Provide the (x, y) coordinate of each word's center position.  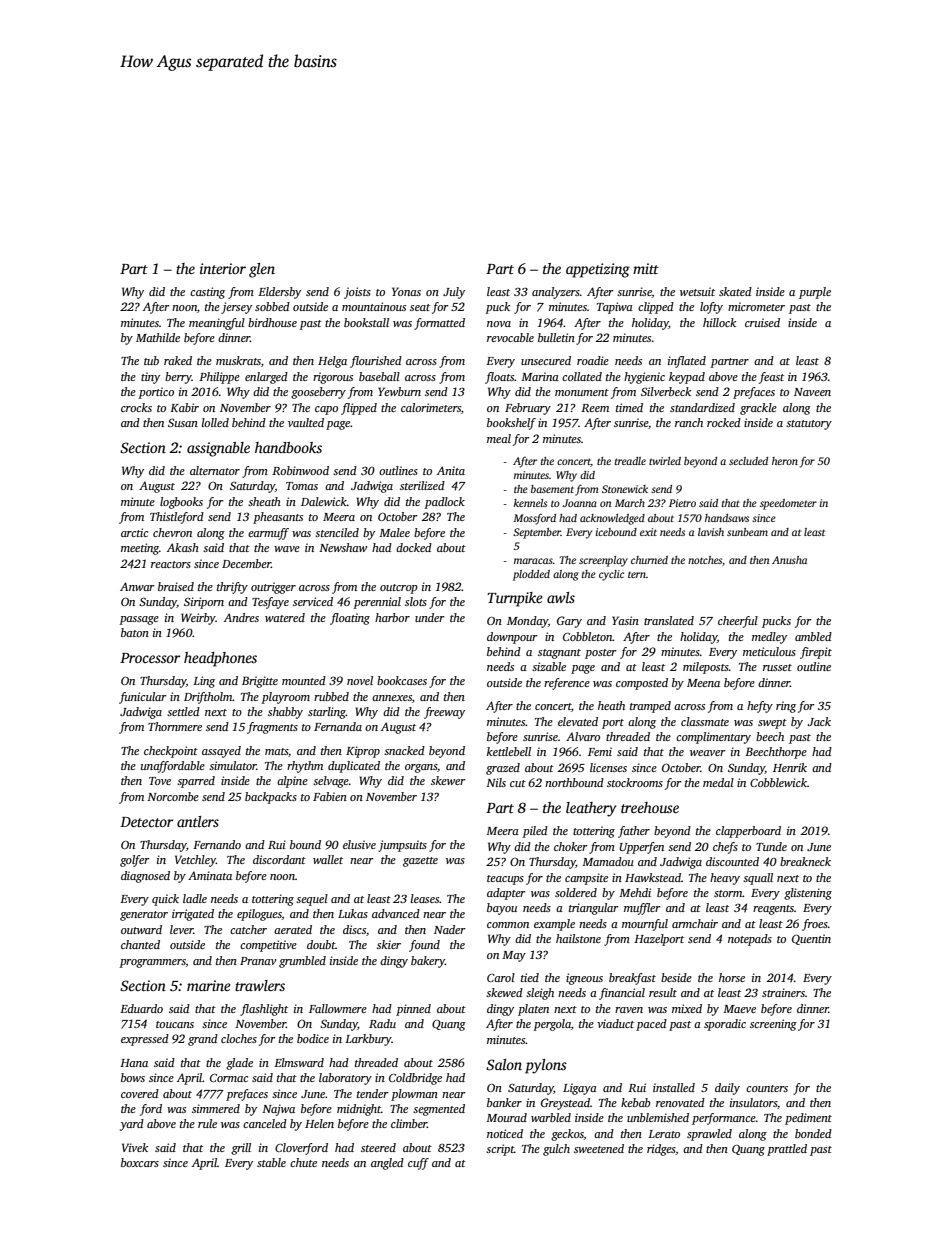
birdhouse (272, 322)
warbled (551, 1117)
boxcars (140, 1162)
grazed (503, 769)
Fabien (330, 796)
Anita (451, 470)
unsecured (546, 360)
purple (815, 293)
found (424, 946)
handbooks (288, 447)
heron (785, 461)
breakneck (805, 861)
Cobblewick (778, 782)
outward (141, 929)
